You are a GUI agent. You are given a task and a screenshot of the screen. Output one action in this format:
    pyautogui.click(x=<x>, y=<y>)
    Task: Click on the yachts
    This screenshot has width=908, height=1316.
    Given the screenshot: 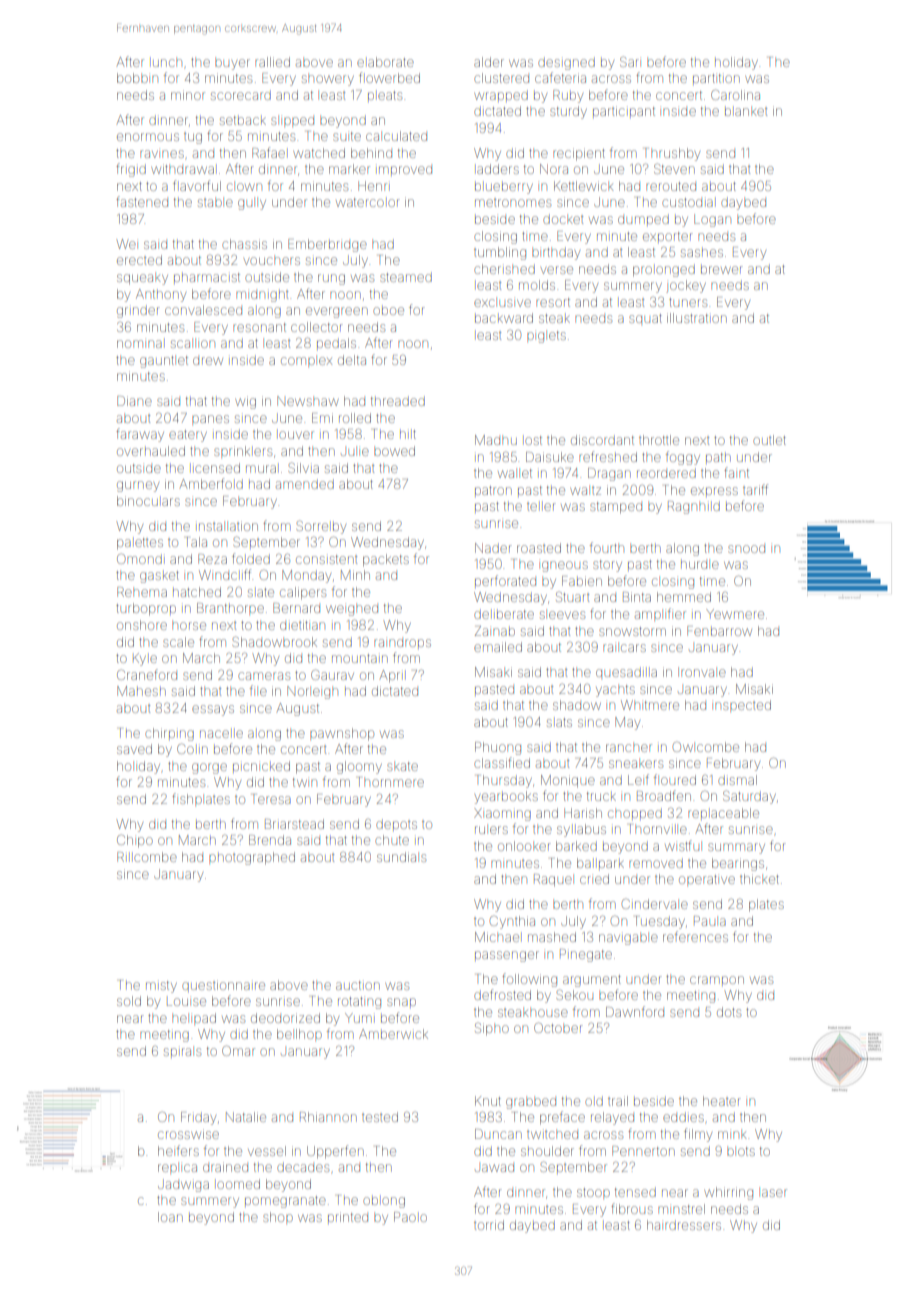 What is the action you would take?
    pyautogui.click(x=615, y=691)
